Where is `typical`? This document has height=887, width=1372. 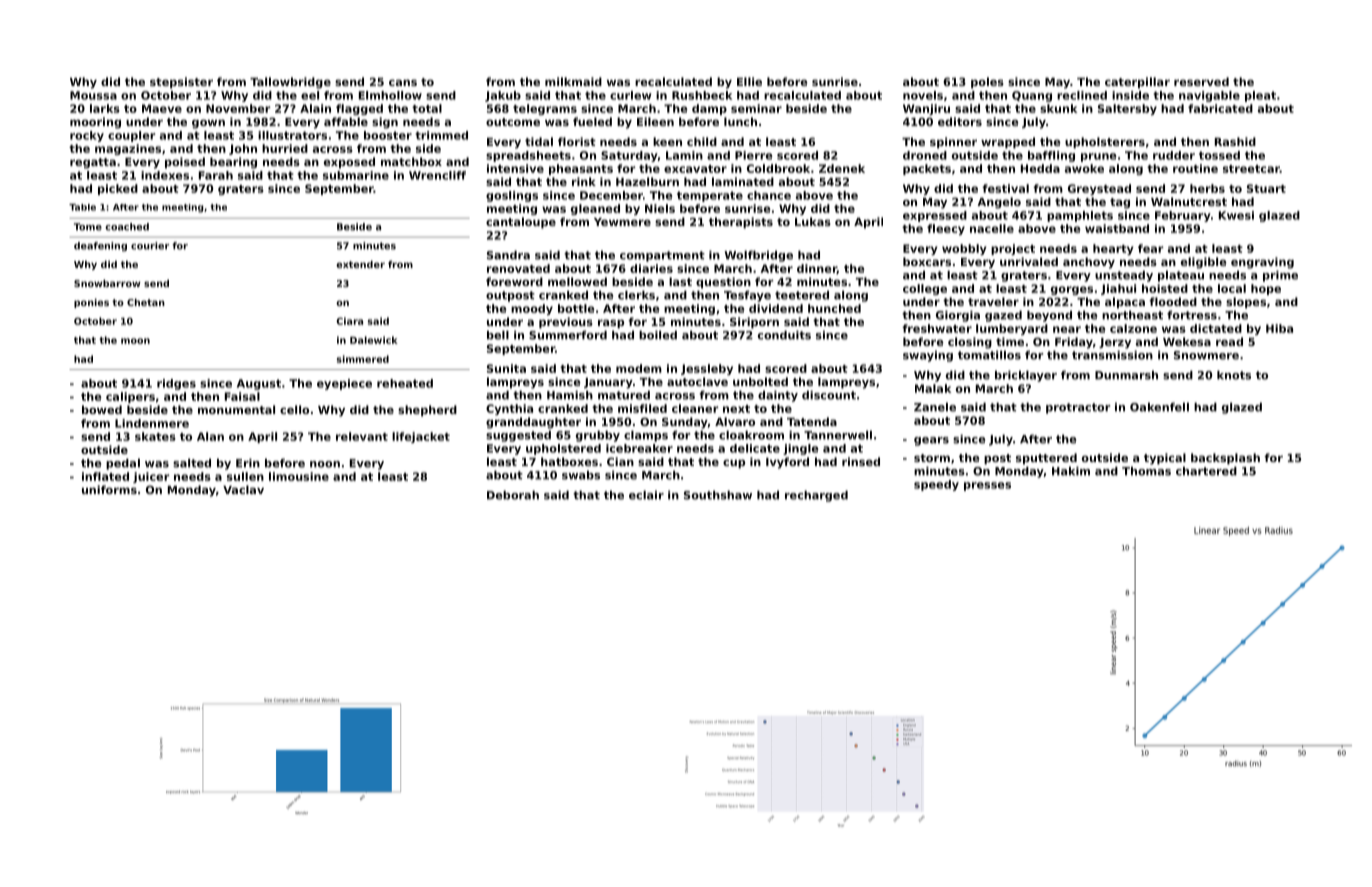
typical is located at coordinates (1165, 459).
